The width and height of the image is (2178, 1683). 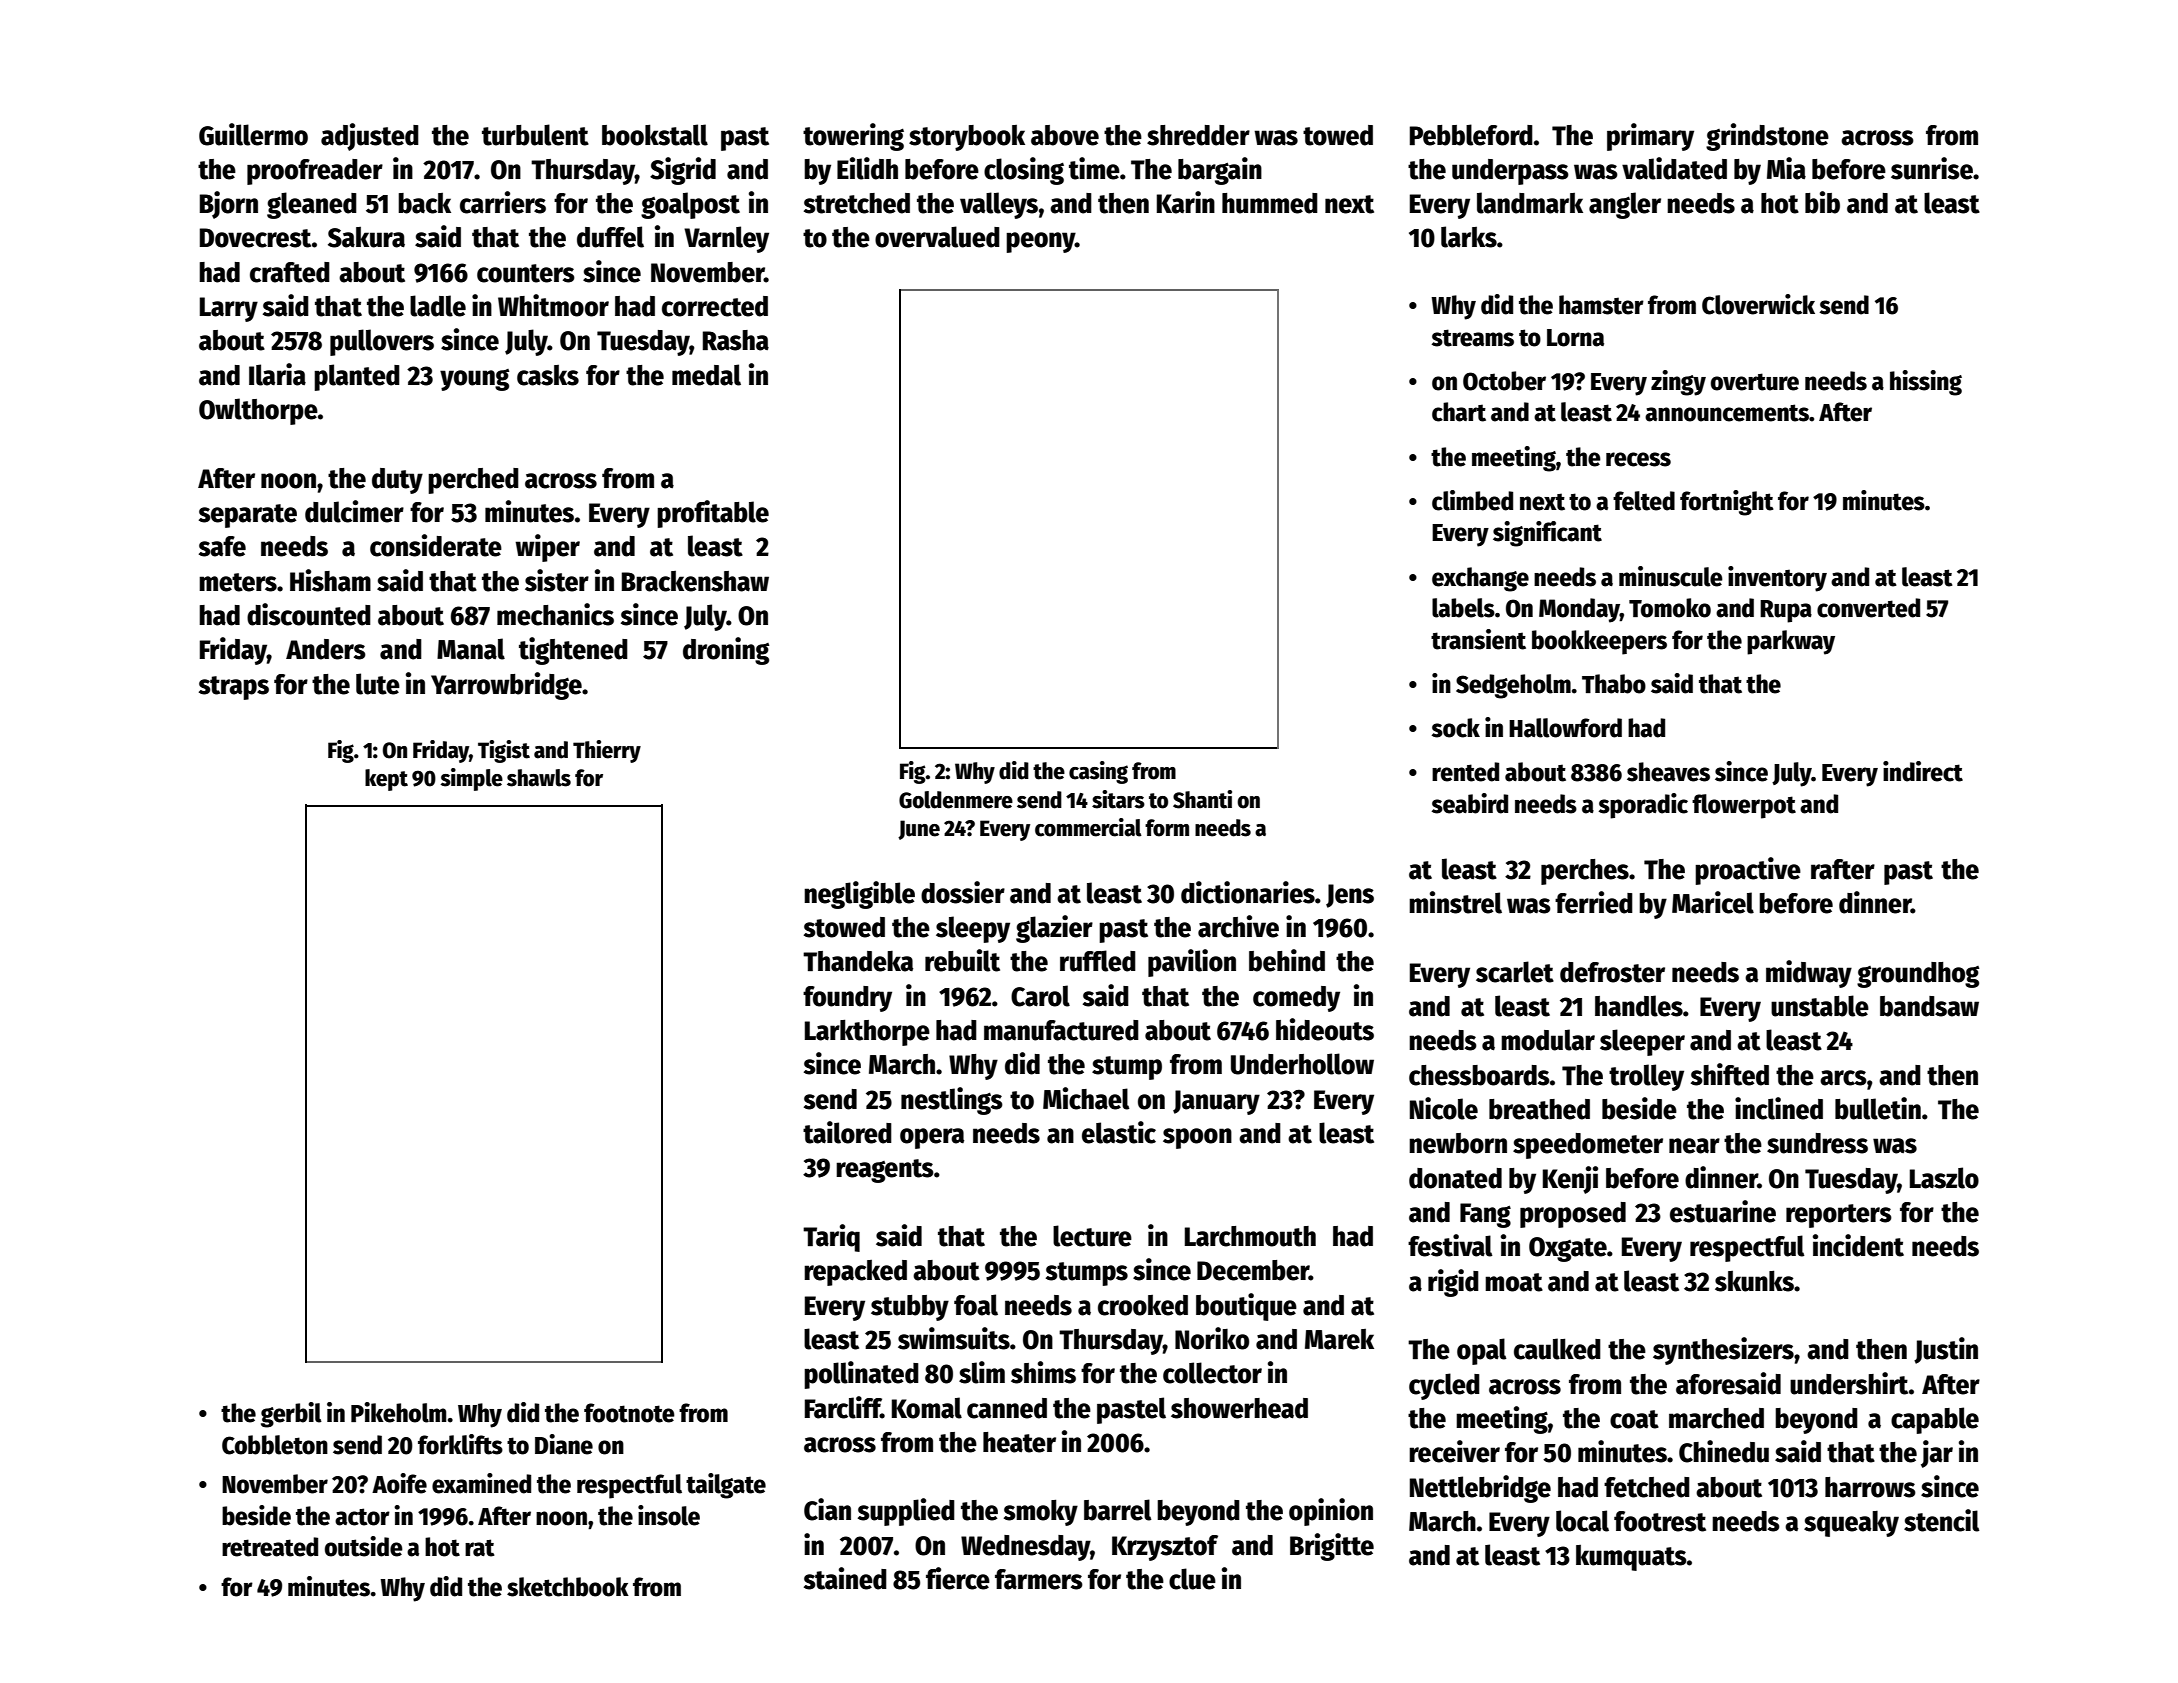 What do you see at coordinates (1767, 137) in the image?
I see `grindstone` at bounding box center [1767, 137].
